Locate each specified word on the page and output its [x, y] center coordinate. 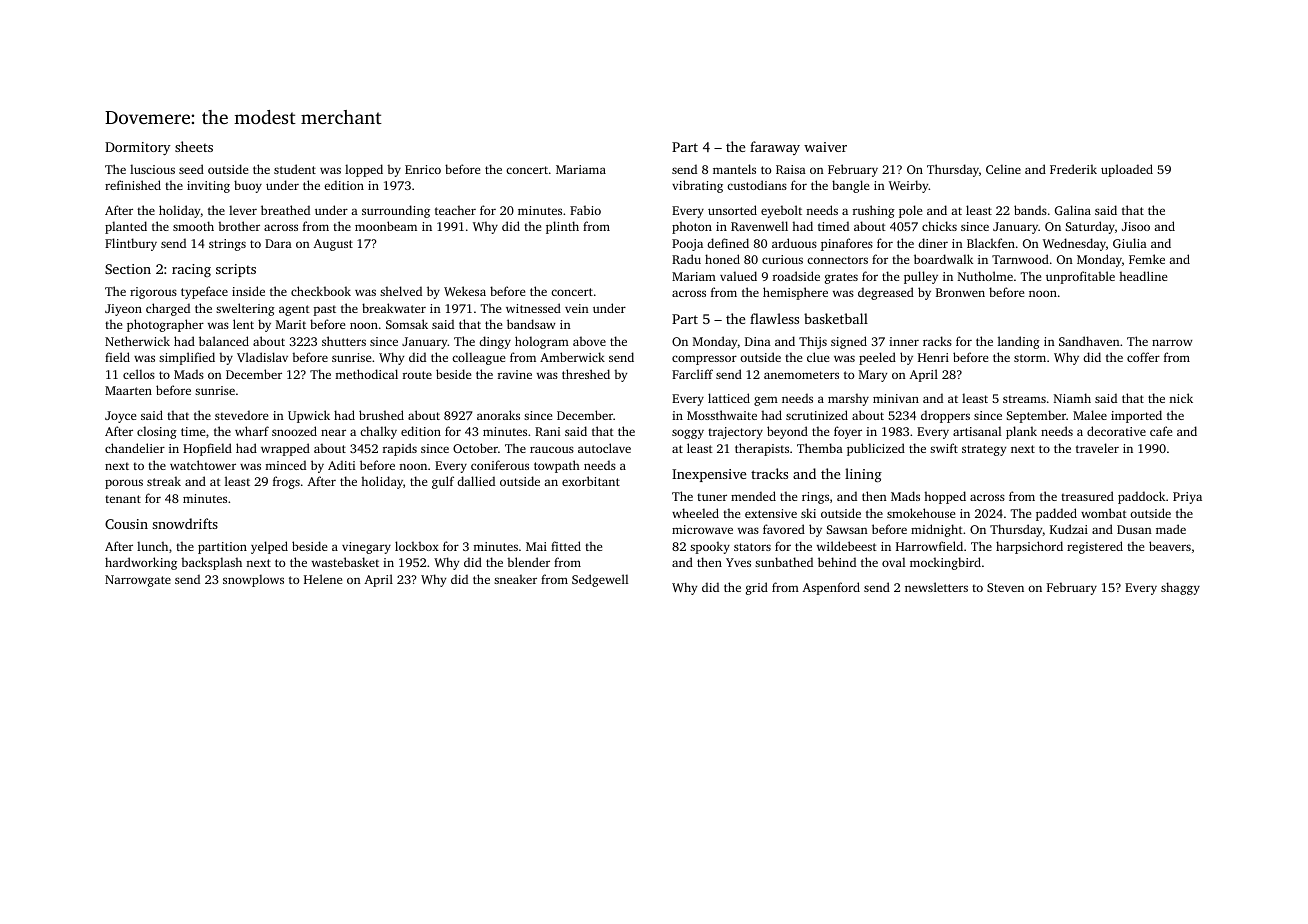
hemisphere [795, 293]
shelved [401, 291]
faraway [775, 148]
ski [808, 513]
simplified [187, 358]
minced [285, 465]
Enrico [423, 169]
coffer [1143, 357]
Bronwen [960, 292]
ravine [515, 374]
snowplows [253, 580]
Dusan [1134, 529]
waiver [825, 147]
